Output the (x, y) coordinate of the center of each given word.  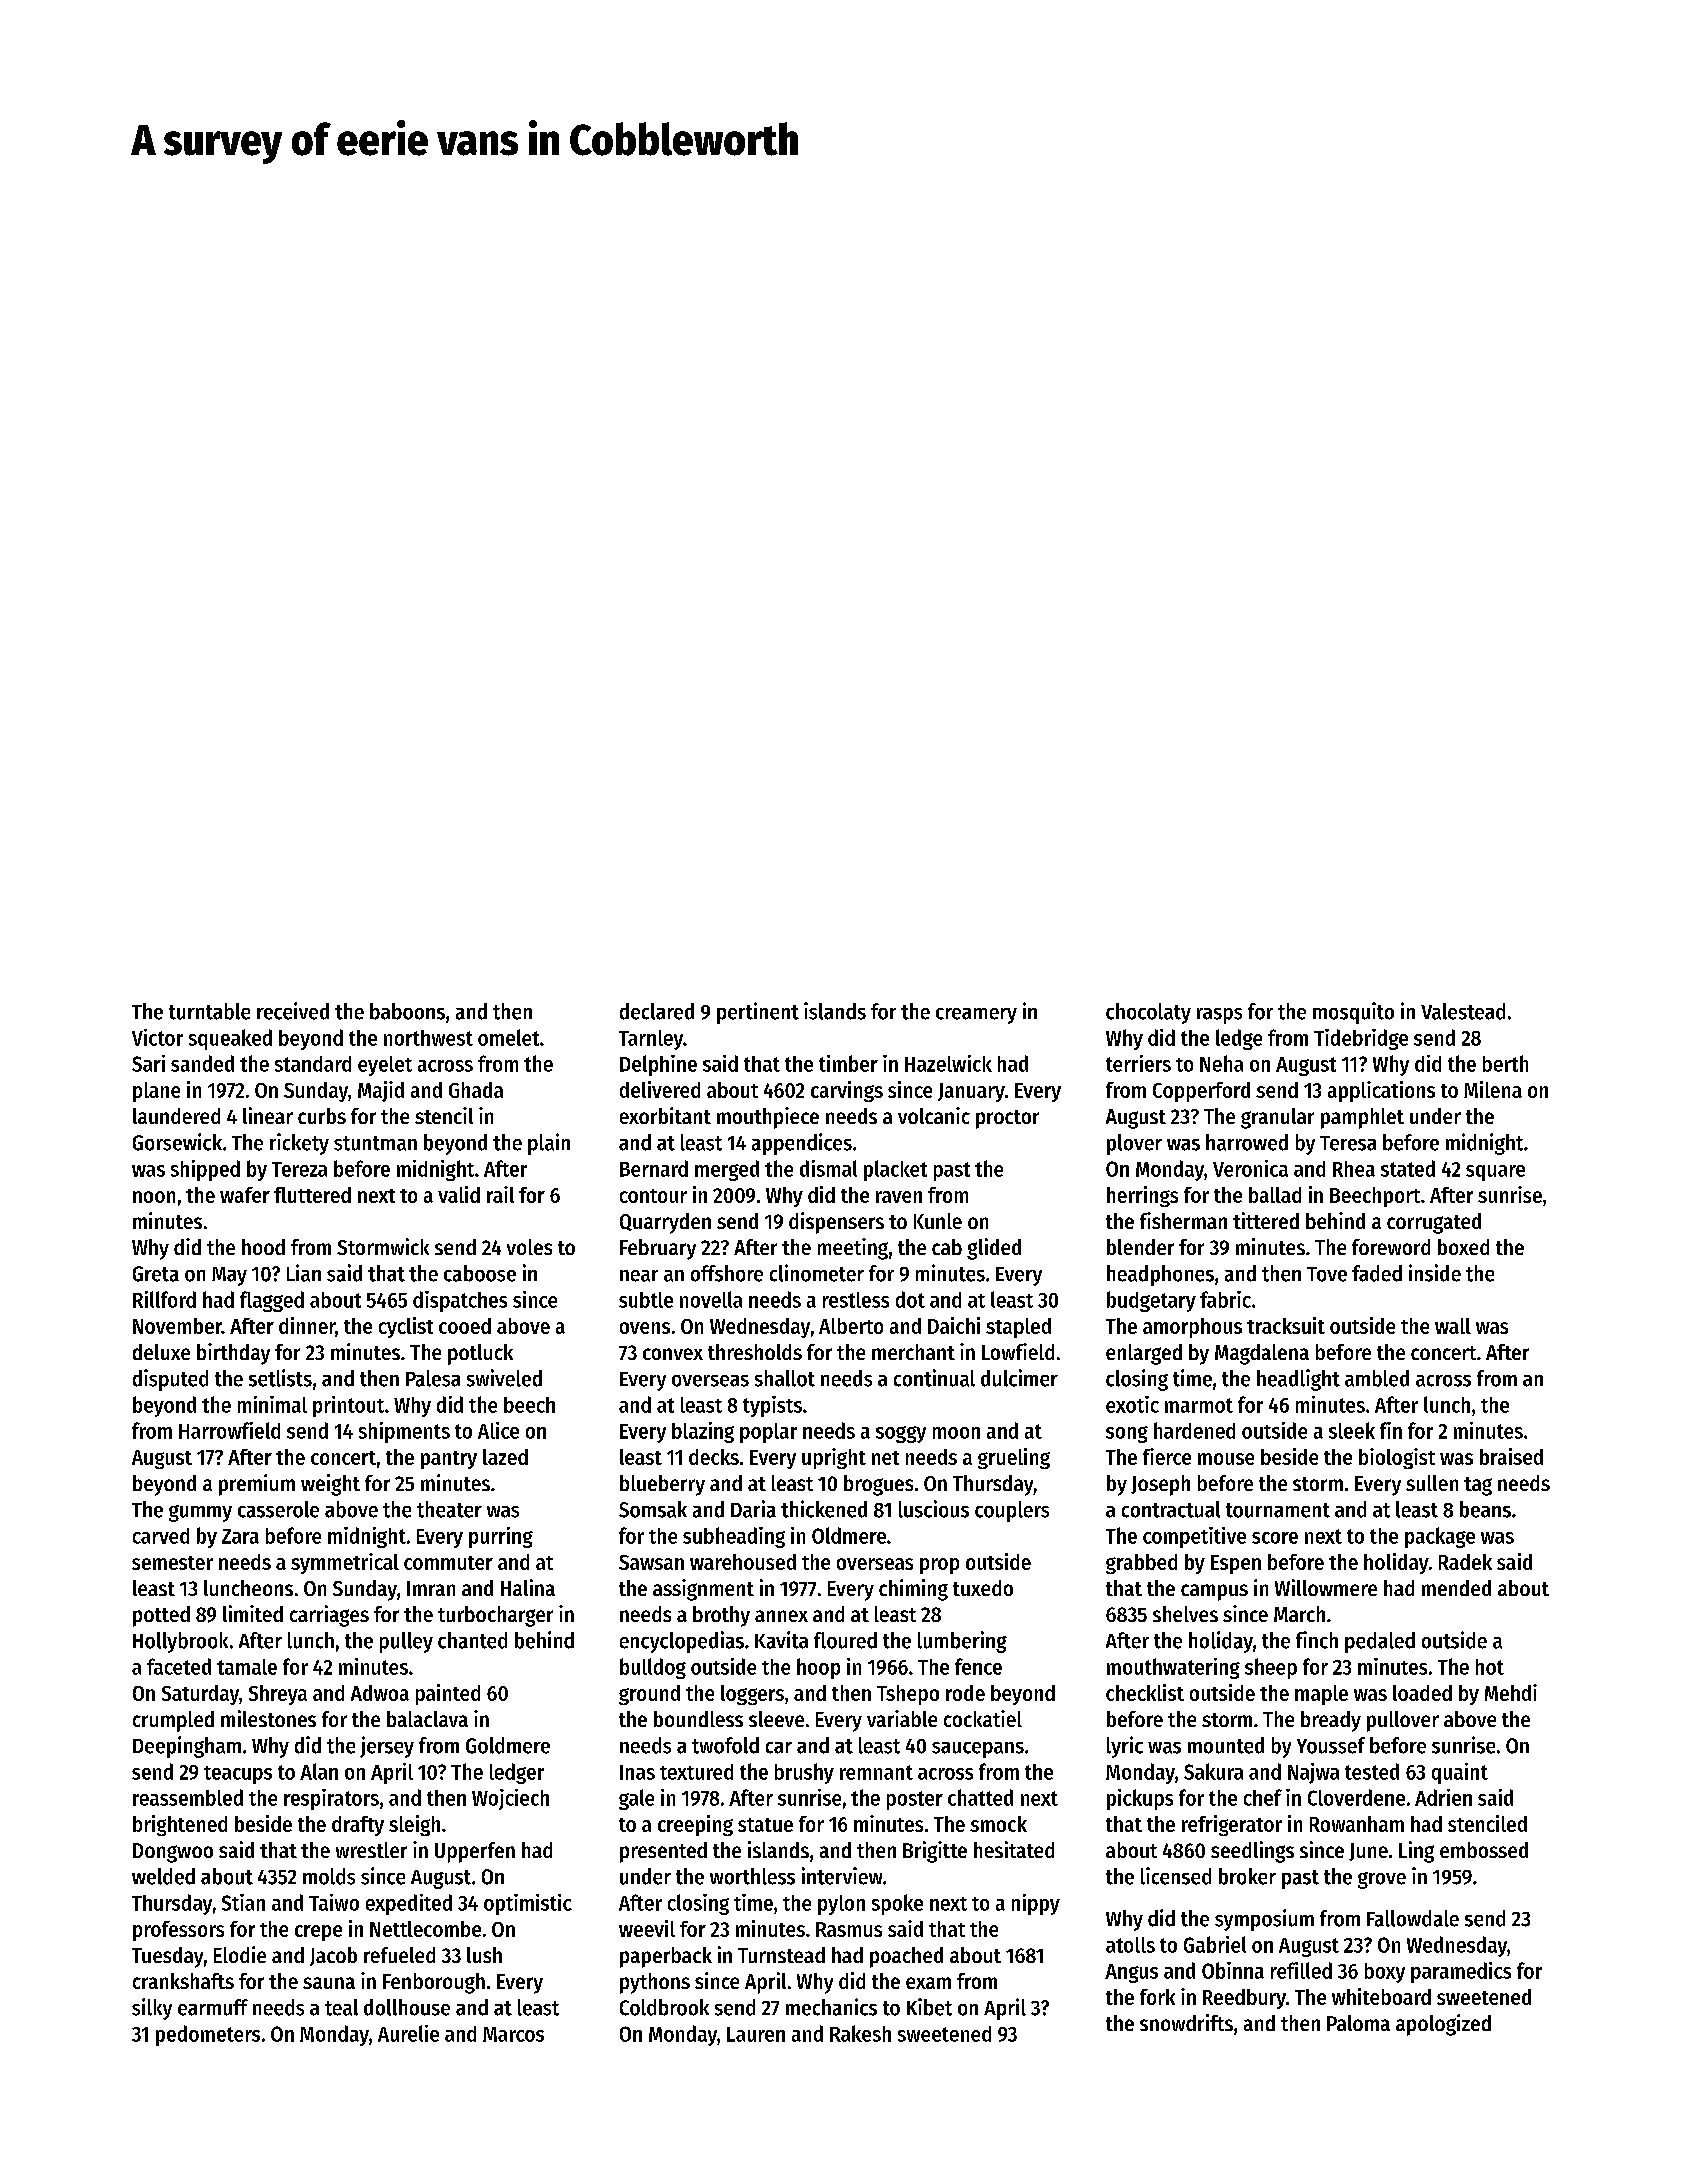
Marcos (513, 2034)
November (177, 1326)
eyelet (385, 1066)
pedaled (1380, 1642)
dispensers (836, 1223)
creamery (976, 1016)
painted (448, 1694)
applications (1381, 1091)
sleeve (776, 1719)
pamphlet (1362, 1118)
